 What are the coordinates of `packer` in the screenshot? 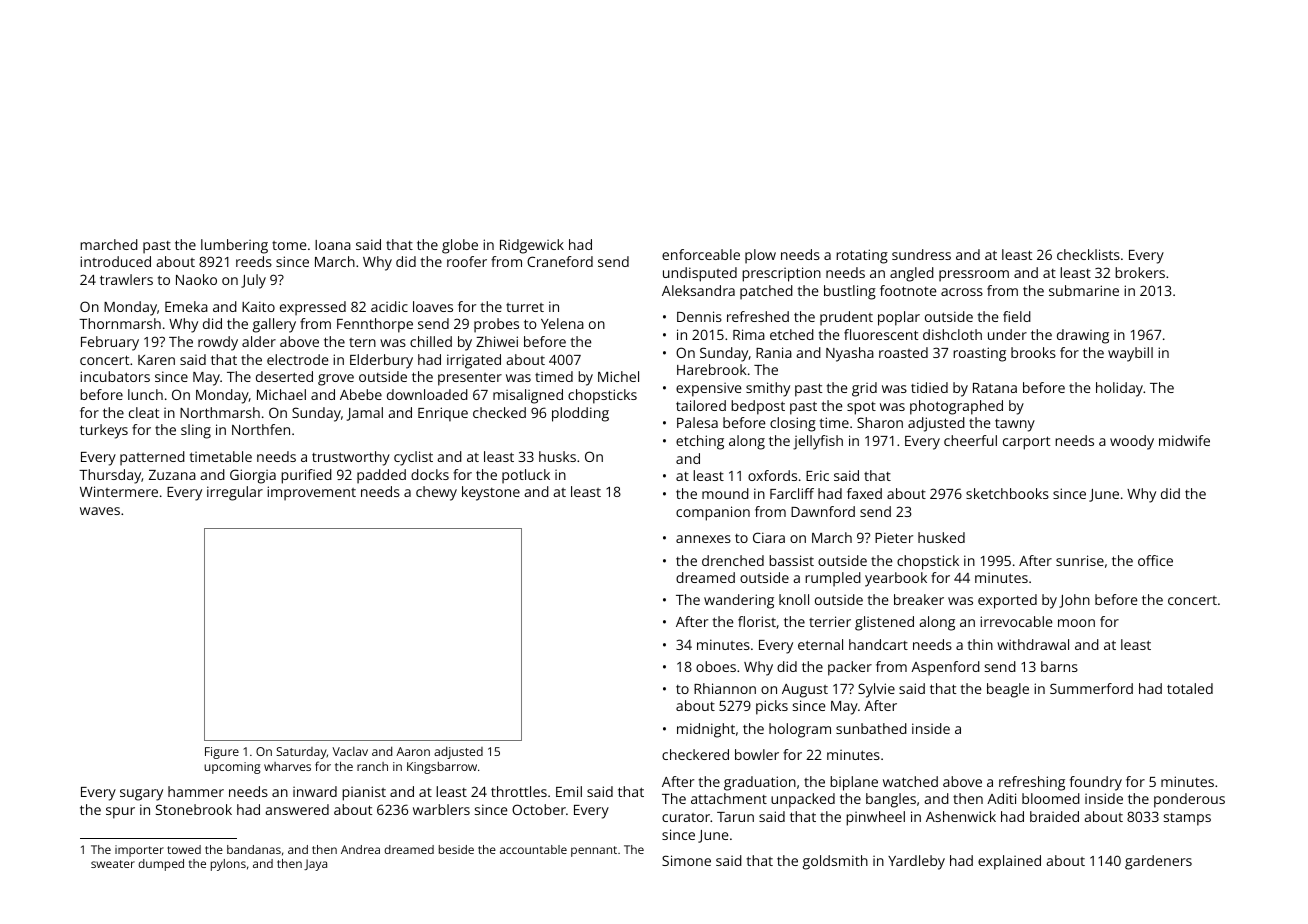 It's located at (850, 668).
